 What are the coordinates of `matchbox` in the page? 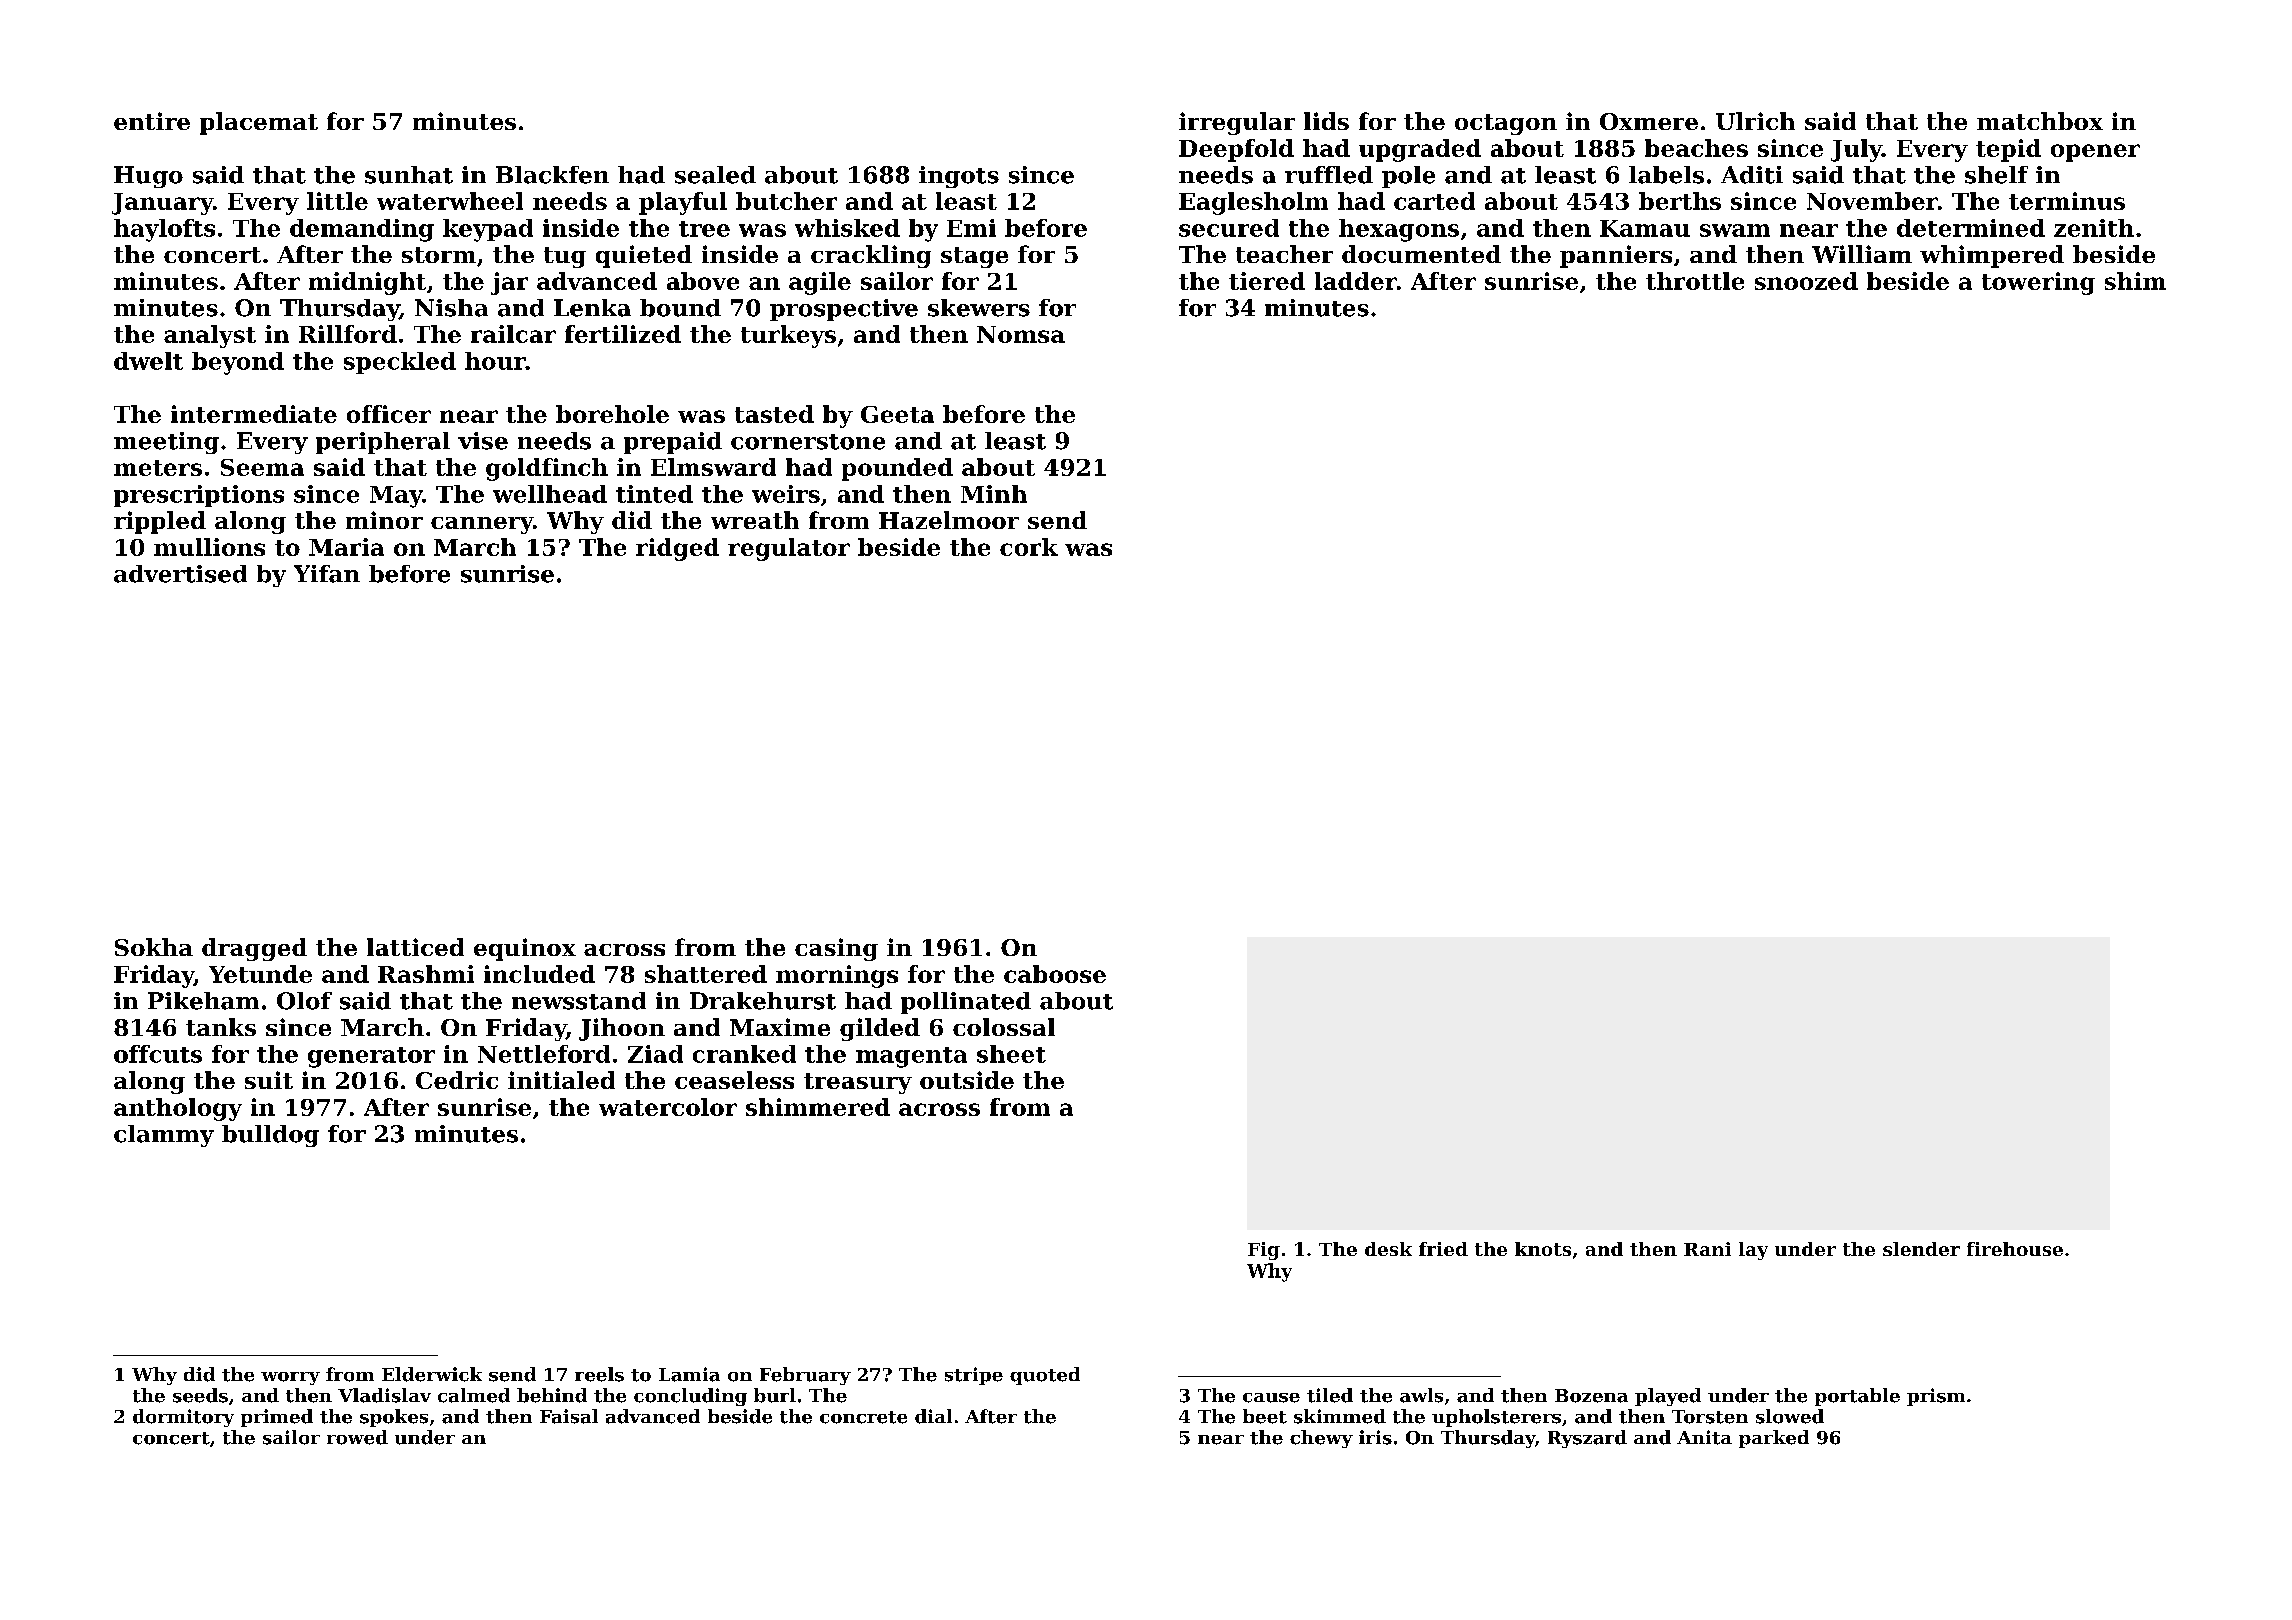 It's located at (2040, 121).
